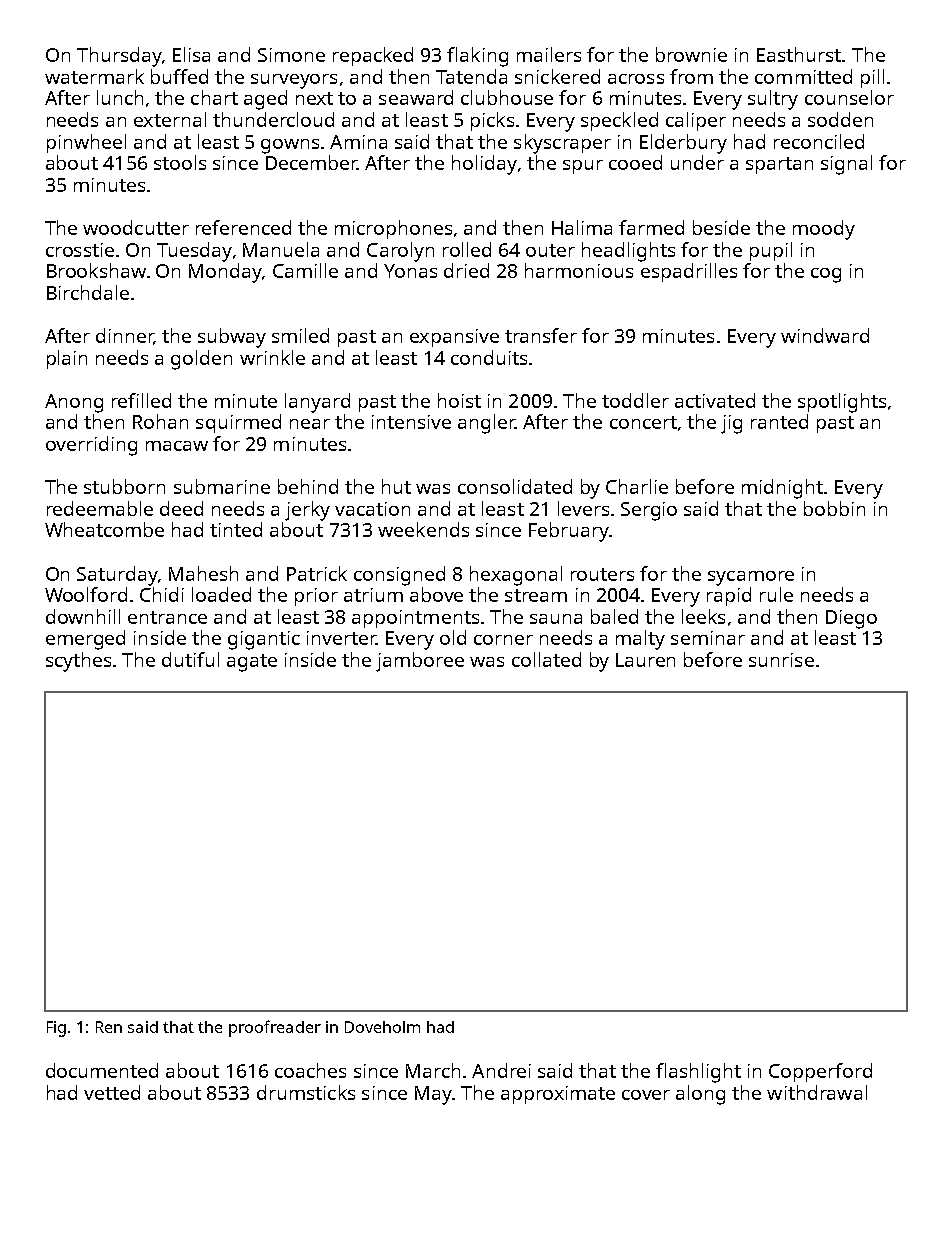 The image size is (952, 1233). I want to click on consolidated, so click(515, 486).
